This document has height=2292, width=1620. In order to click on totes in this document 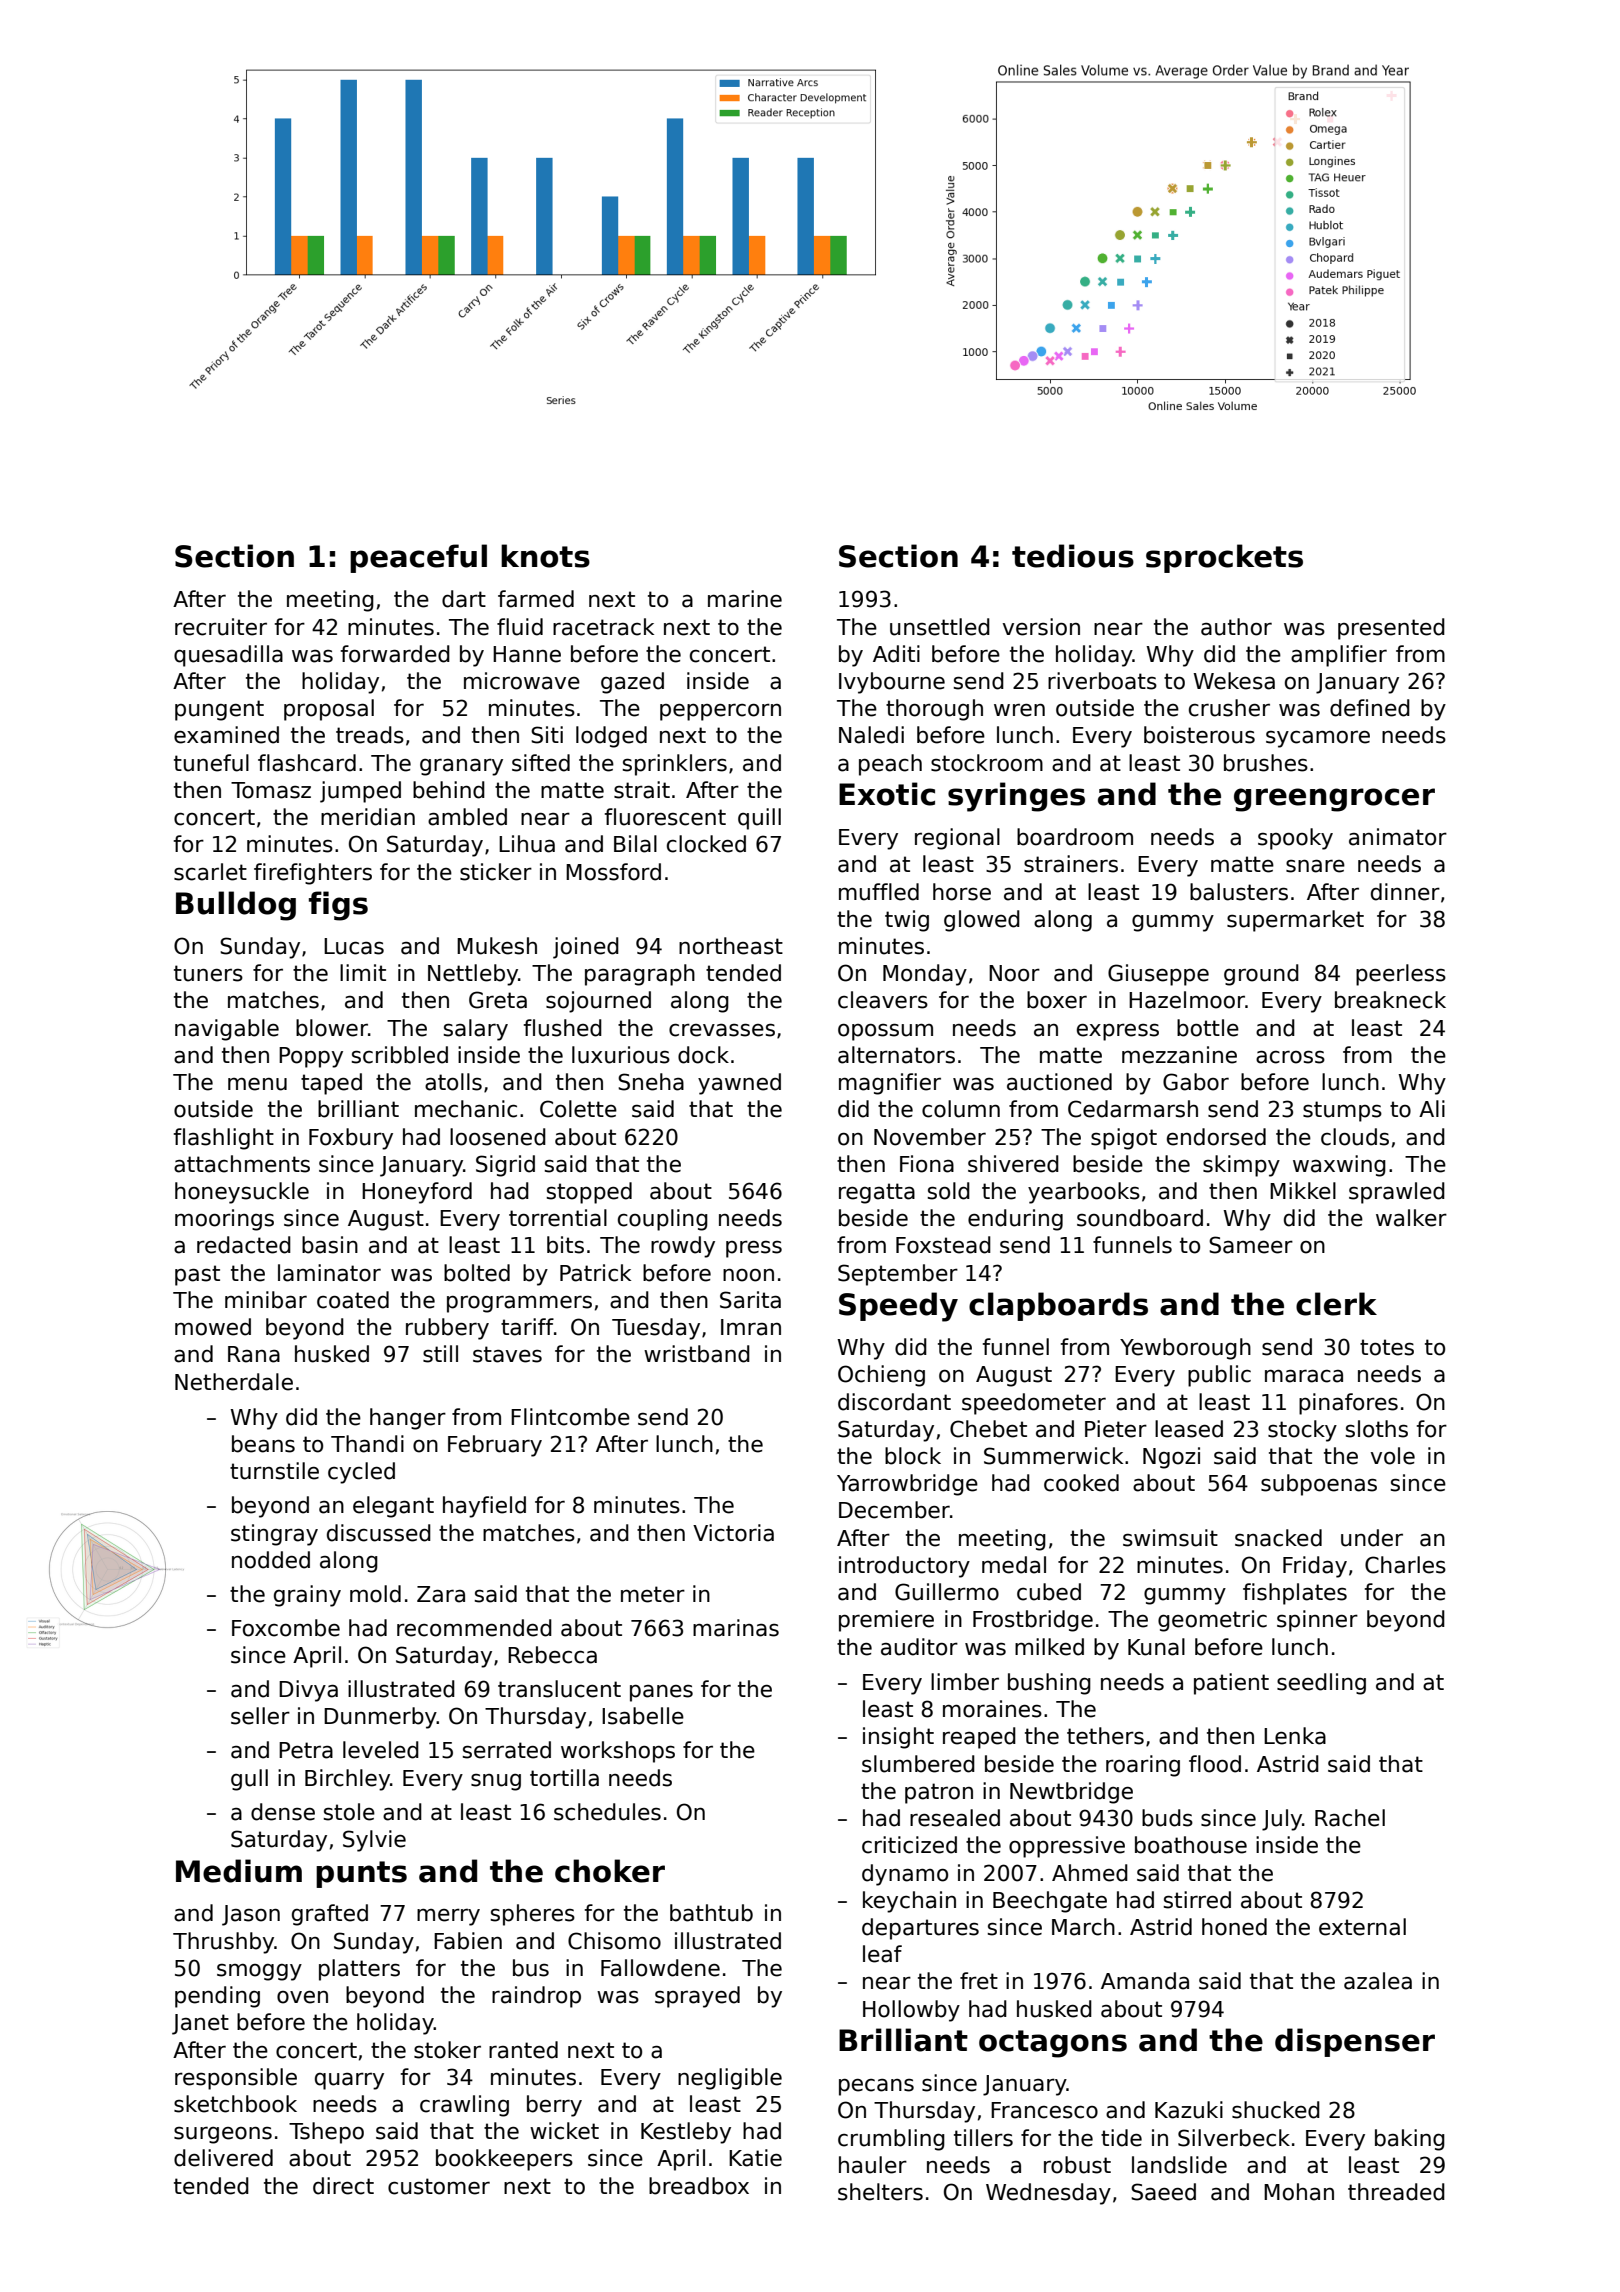, I will do `click(1387, 1347)`.
